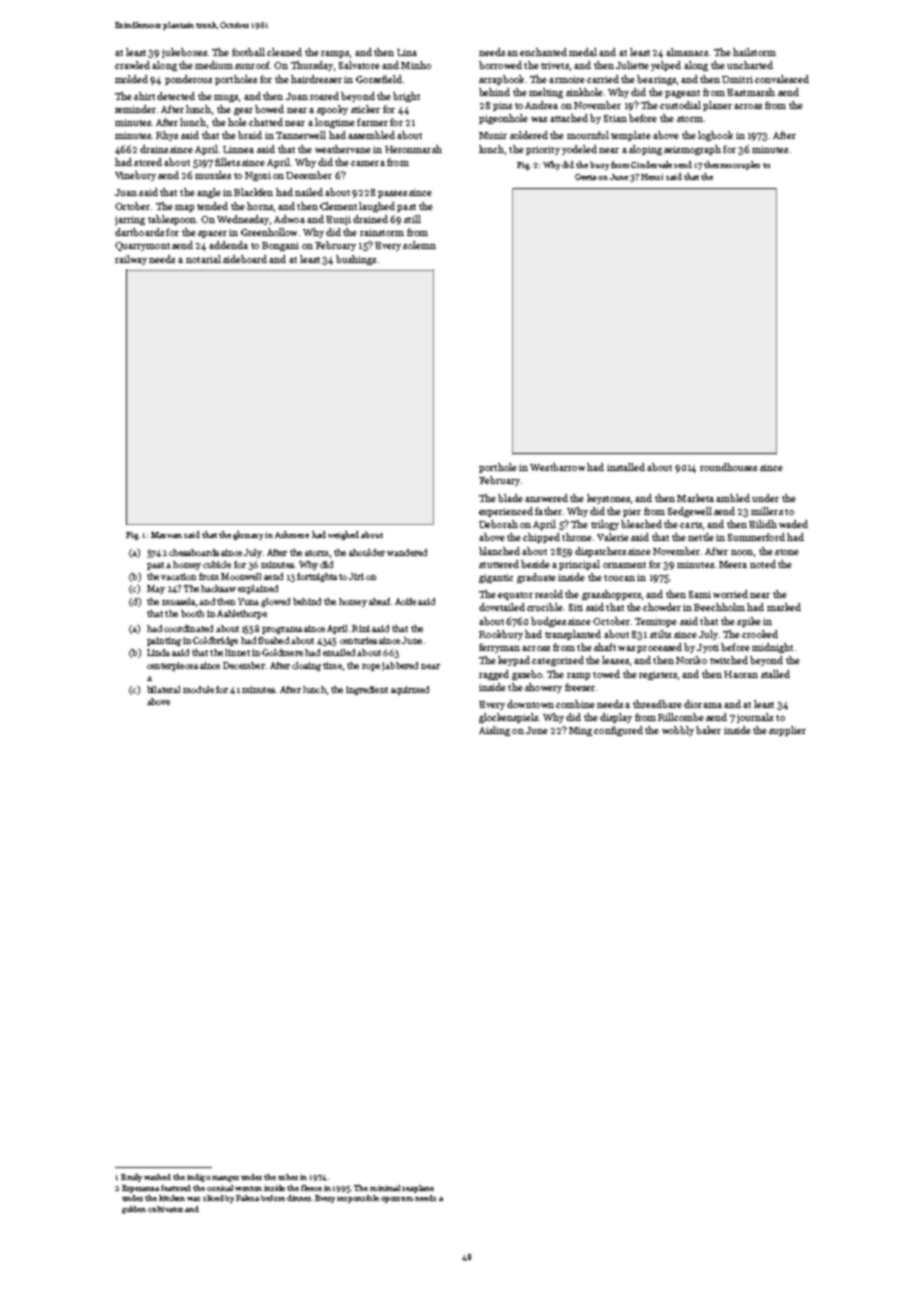 The image size is (924, 1308). I want to click on module, so click(198, 689).
